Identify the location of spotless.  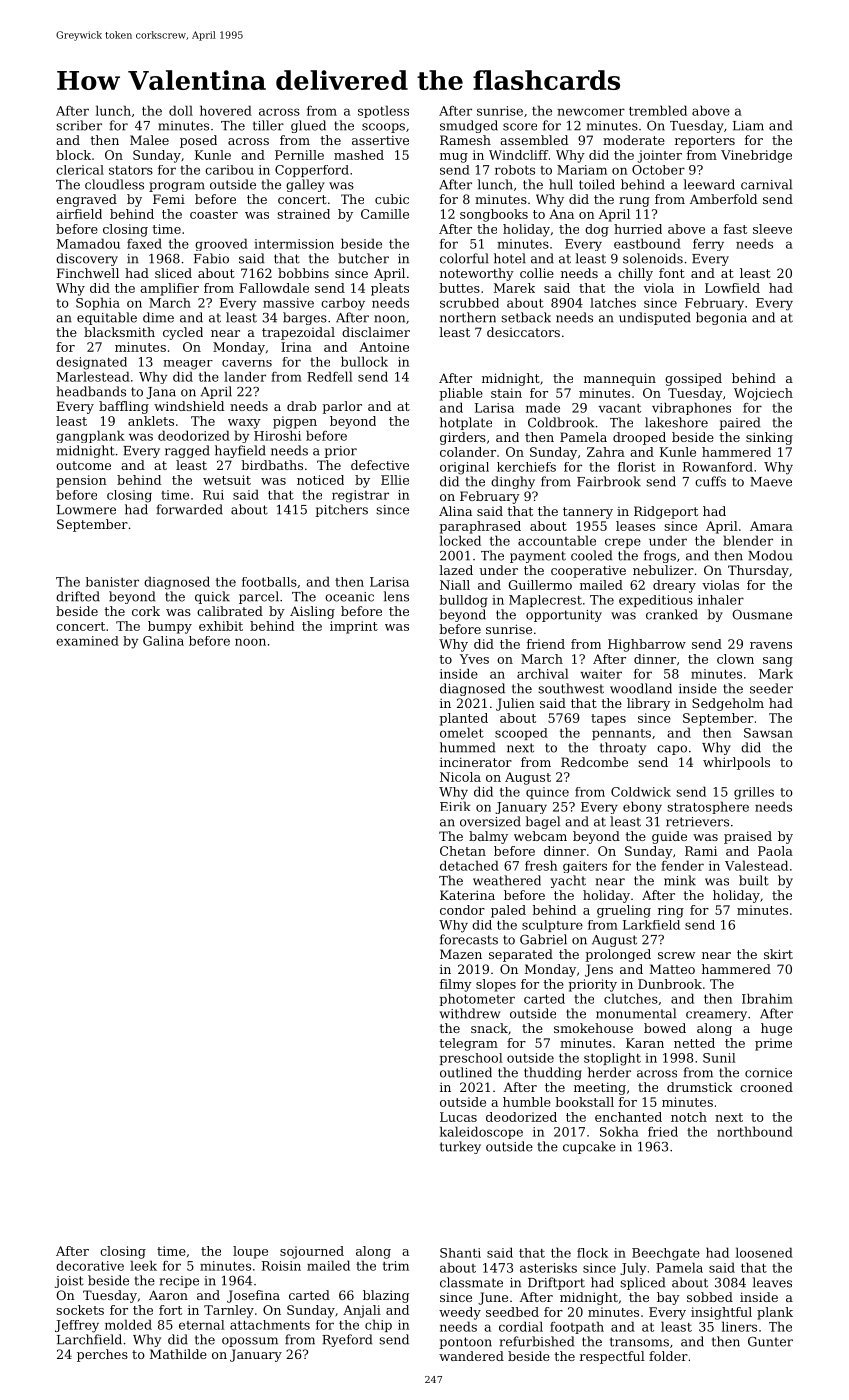
(383, 111).
